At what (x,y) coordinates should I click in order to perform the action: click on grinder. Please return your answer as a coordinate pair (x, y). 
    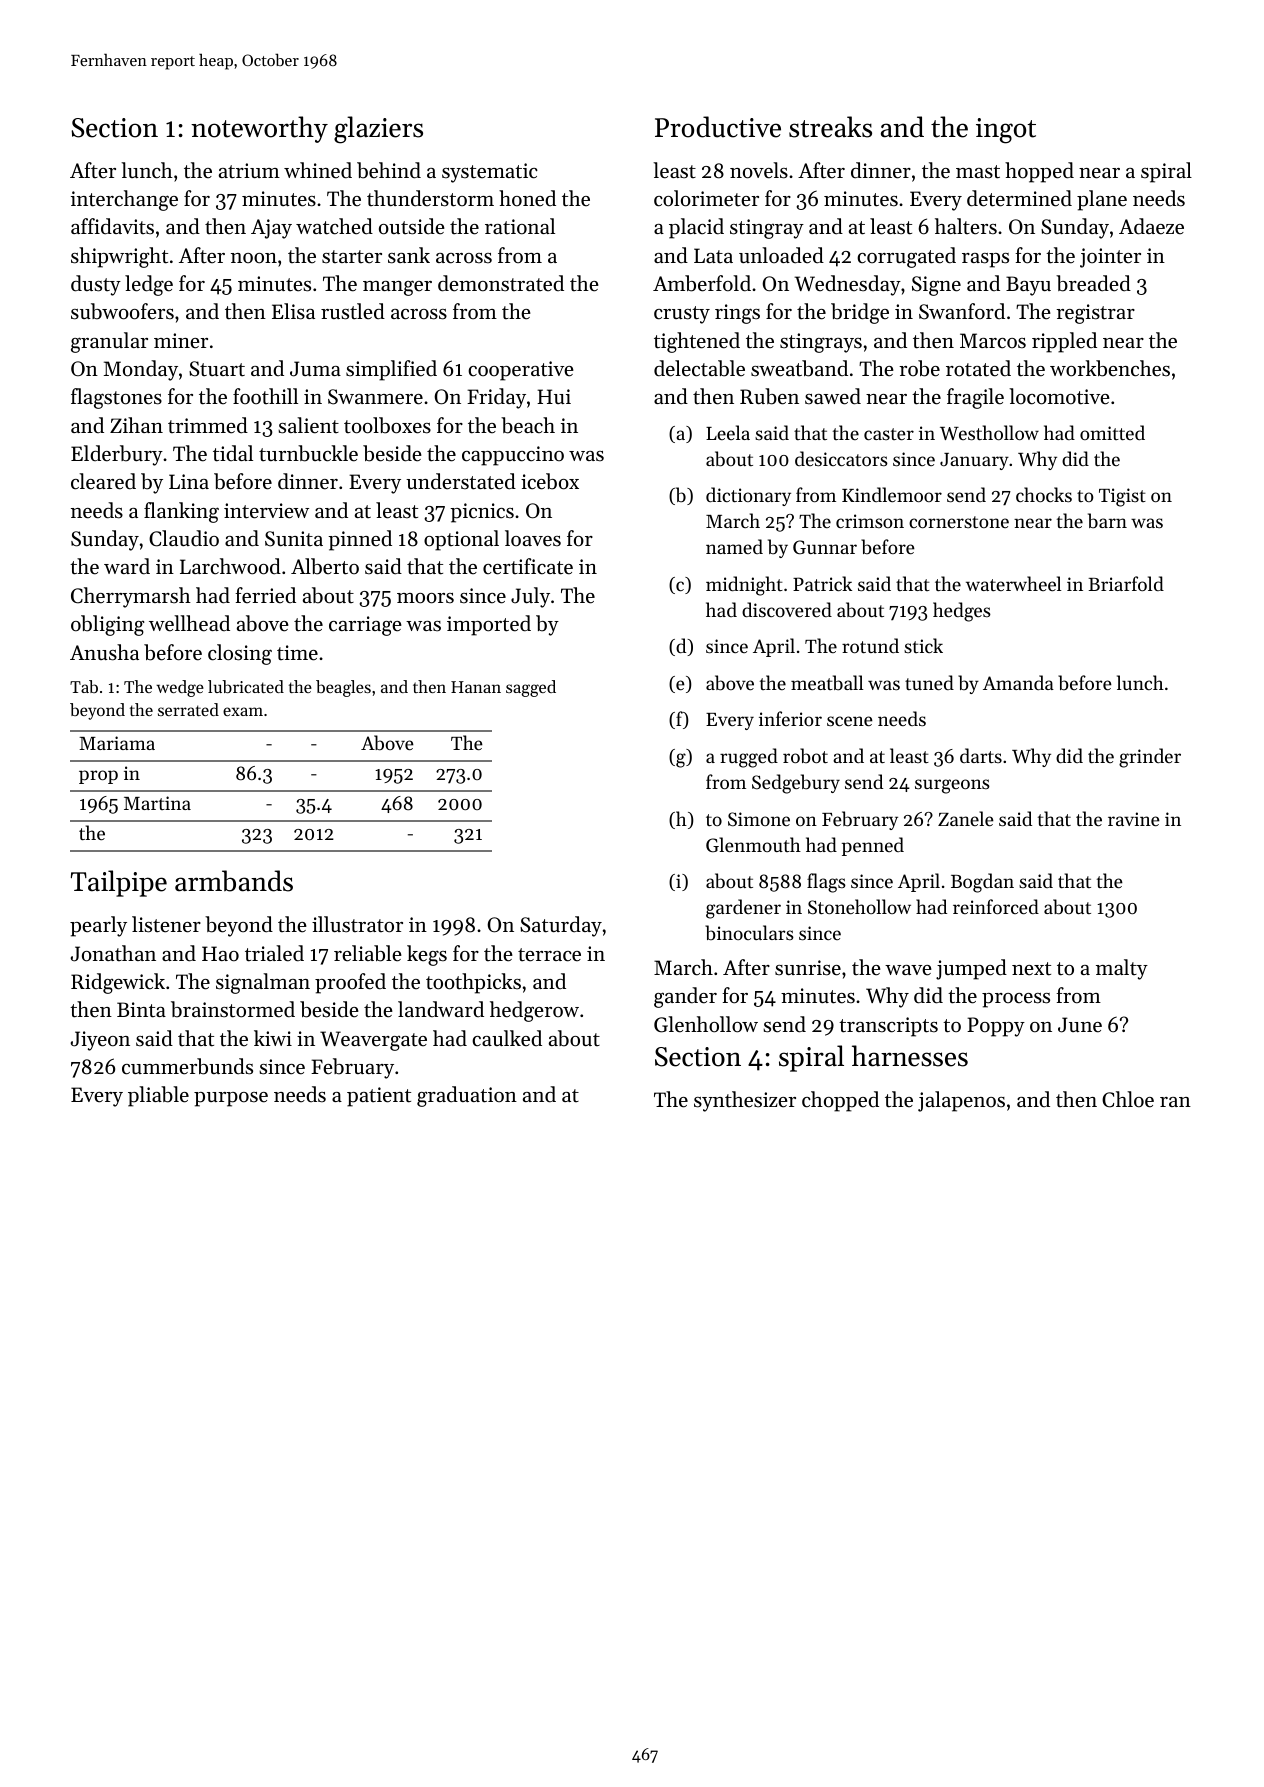
    Looking at the image, I should click on (1150, 758).
